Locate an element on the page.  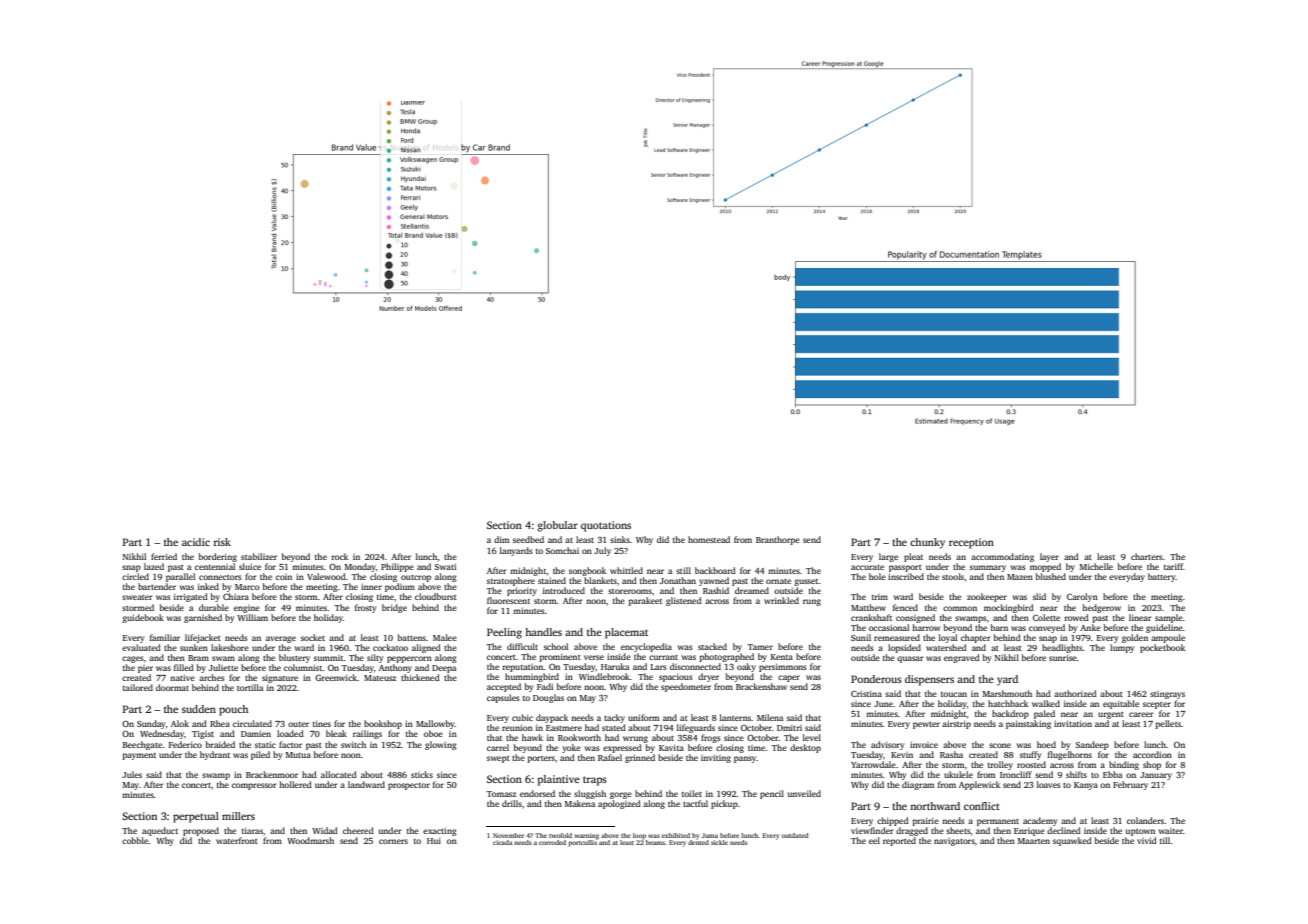
cheered is located at coordinates (358, 830).
